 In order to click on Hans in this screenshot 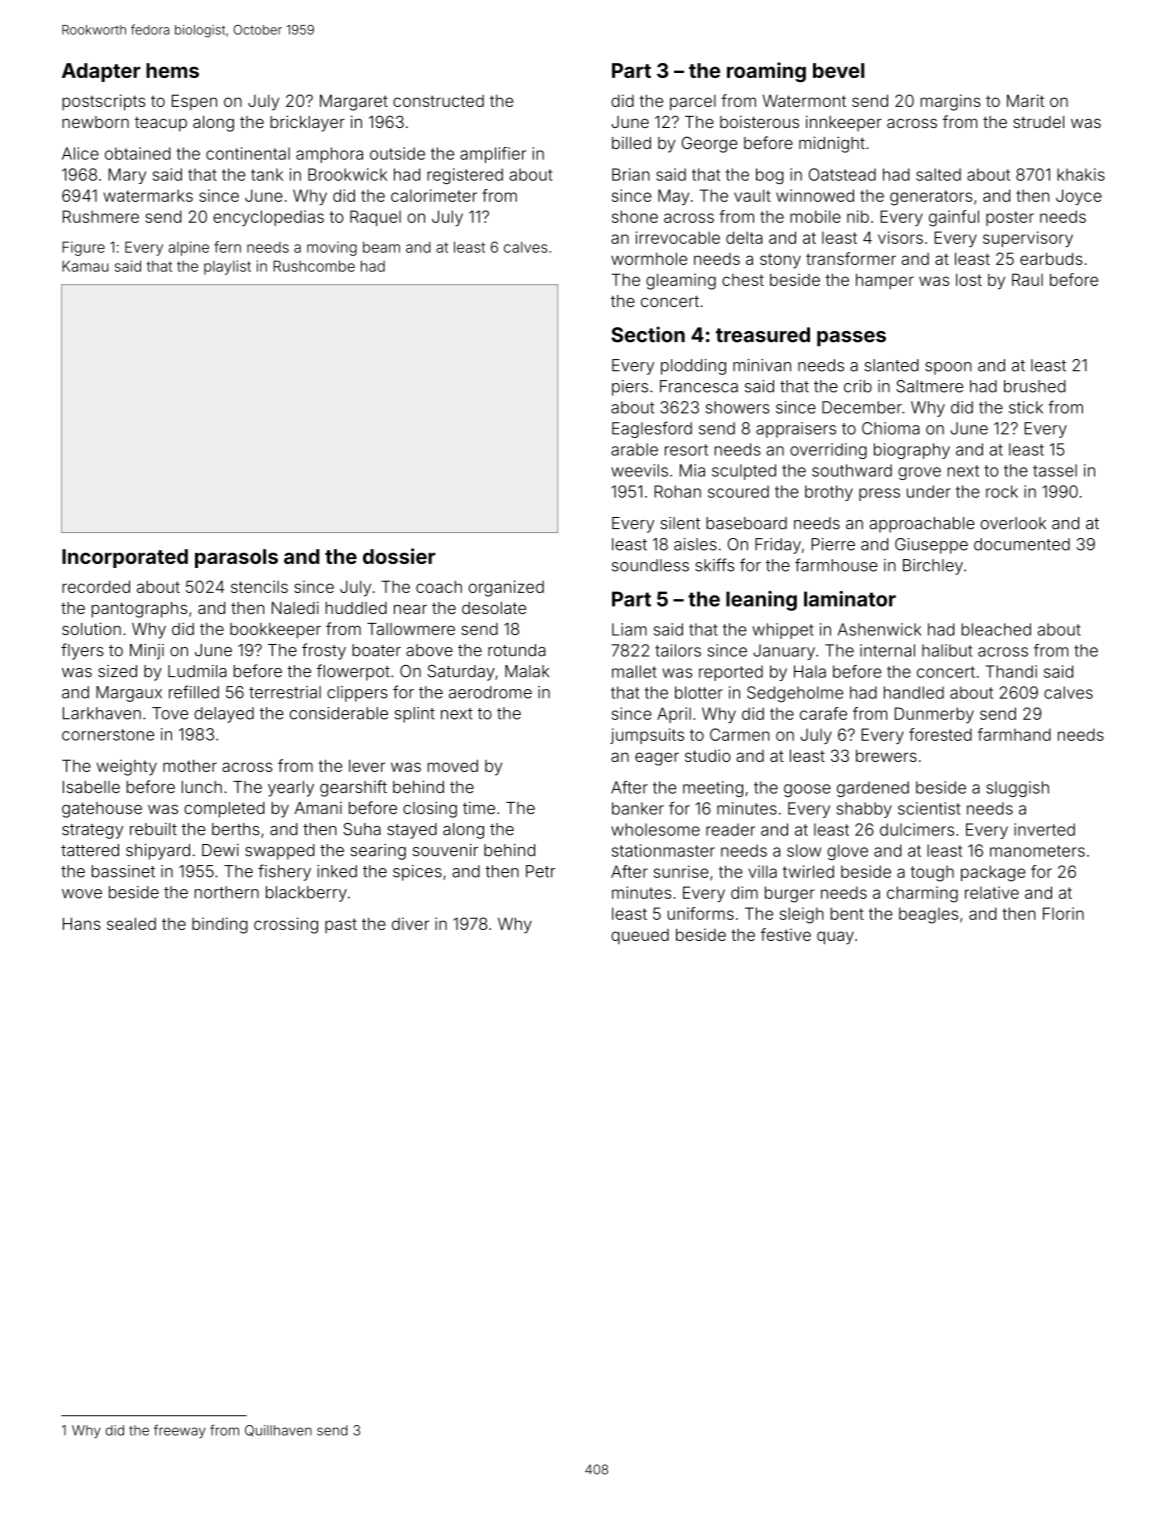, I will do `click(82, 923)`.
